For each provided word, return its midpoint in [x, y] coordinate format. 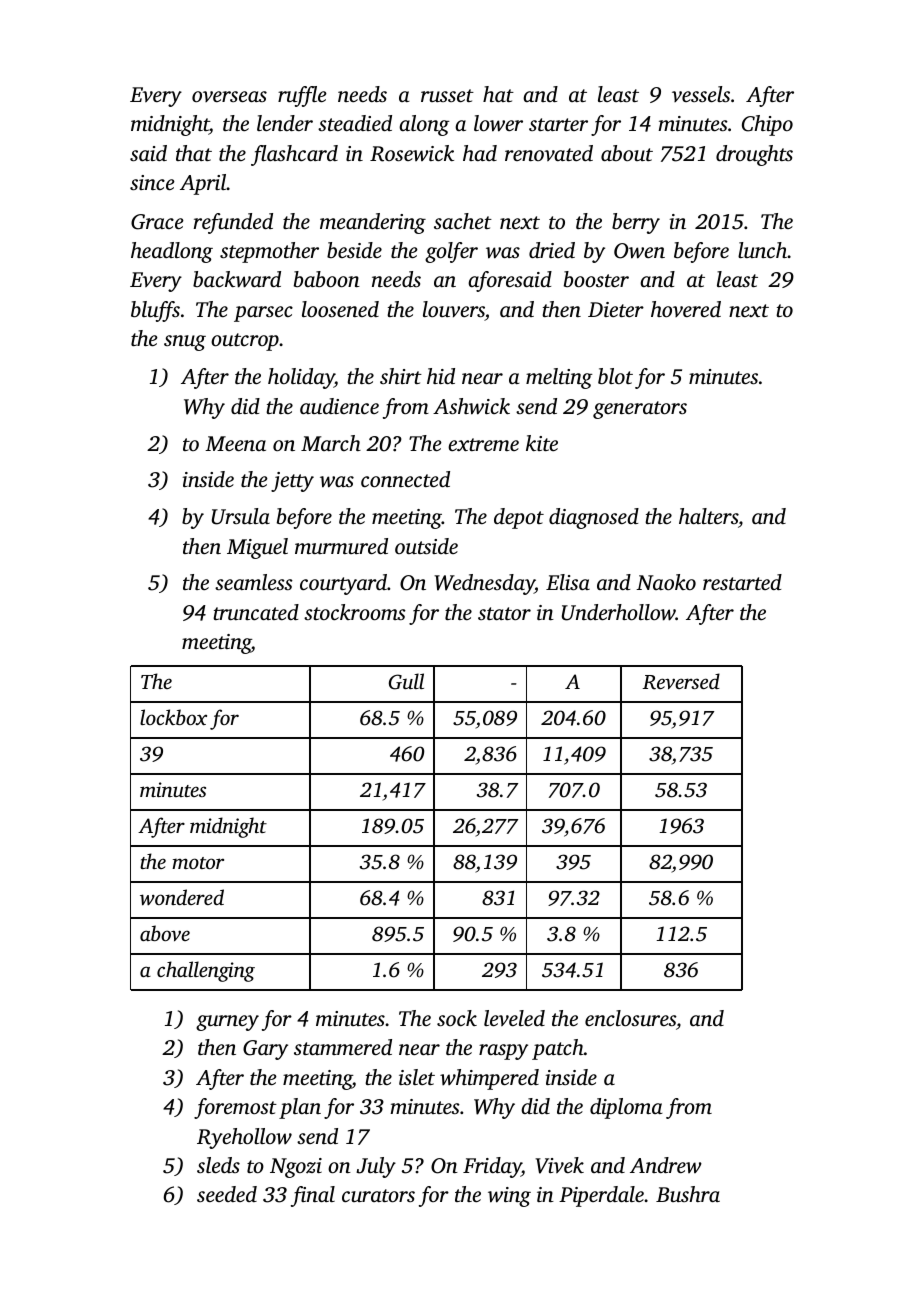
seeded [227, 1194]
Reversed [681, 681]
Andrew [666, 1165]
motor [198, 863]
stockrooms [355, 612]
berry [636, 223]
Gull [406, 681]
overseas [229, 96]
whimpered [489, 1079]
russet [447, 95]
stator [504, 613]
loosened [340, 309]
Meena [235, 443]
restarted [742, 582]
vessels [701, 94]
